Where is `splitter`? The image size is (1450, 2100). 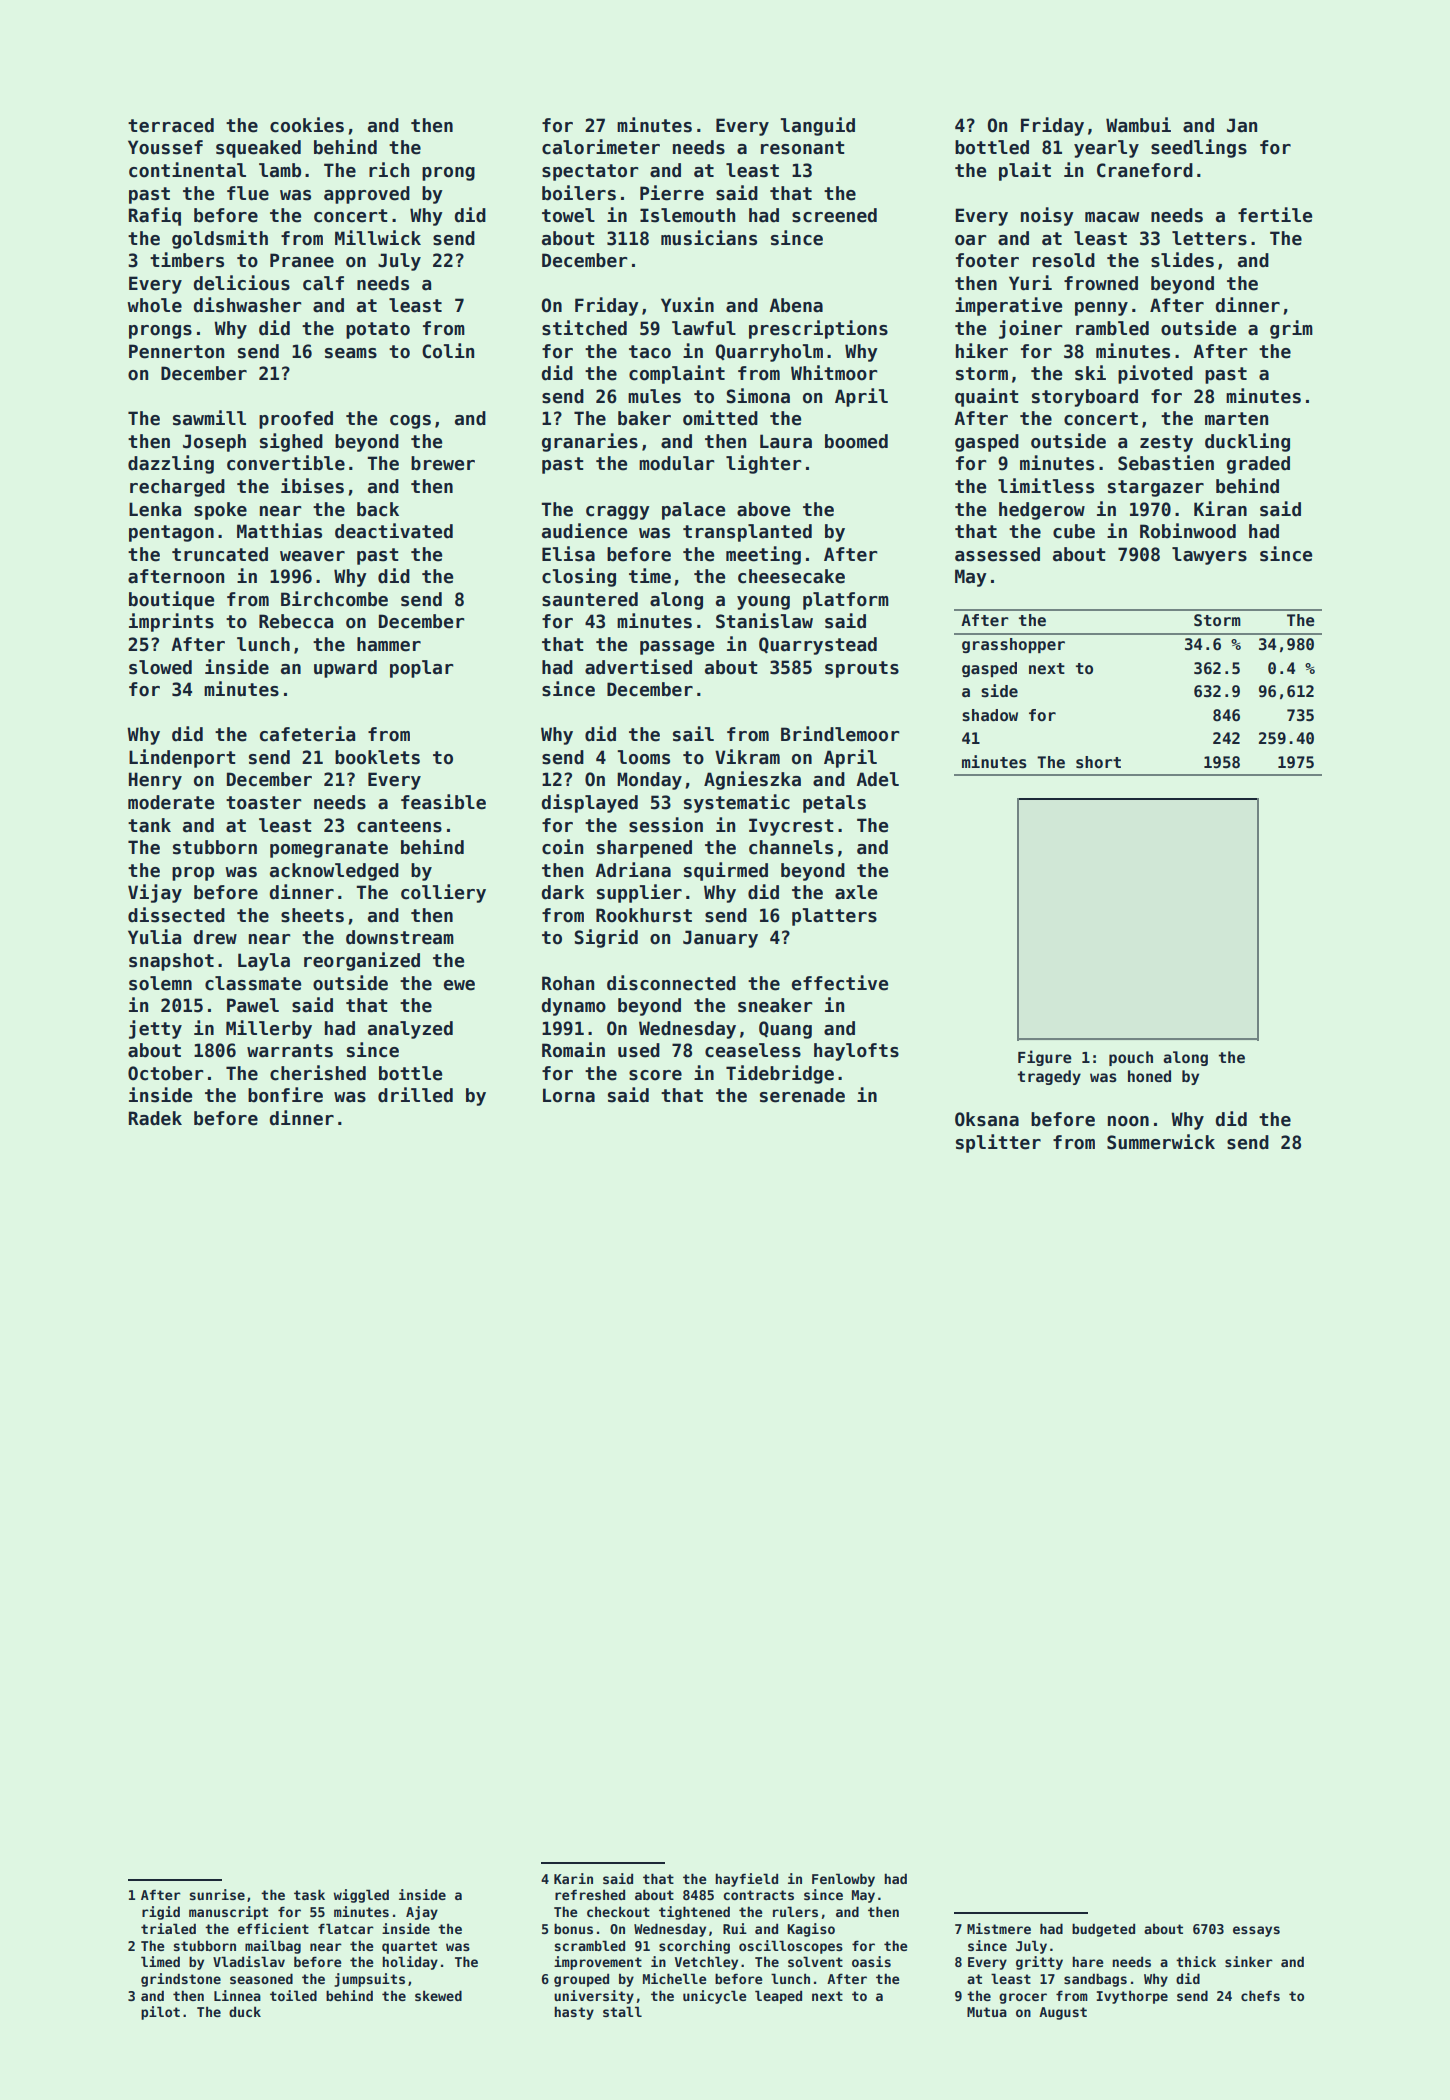
splitter is located at coordinates (998, 1143).
